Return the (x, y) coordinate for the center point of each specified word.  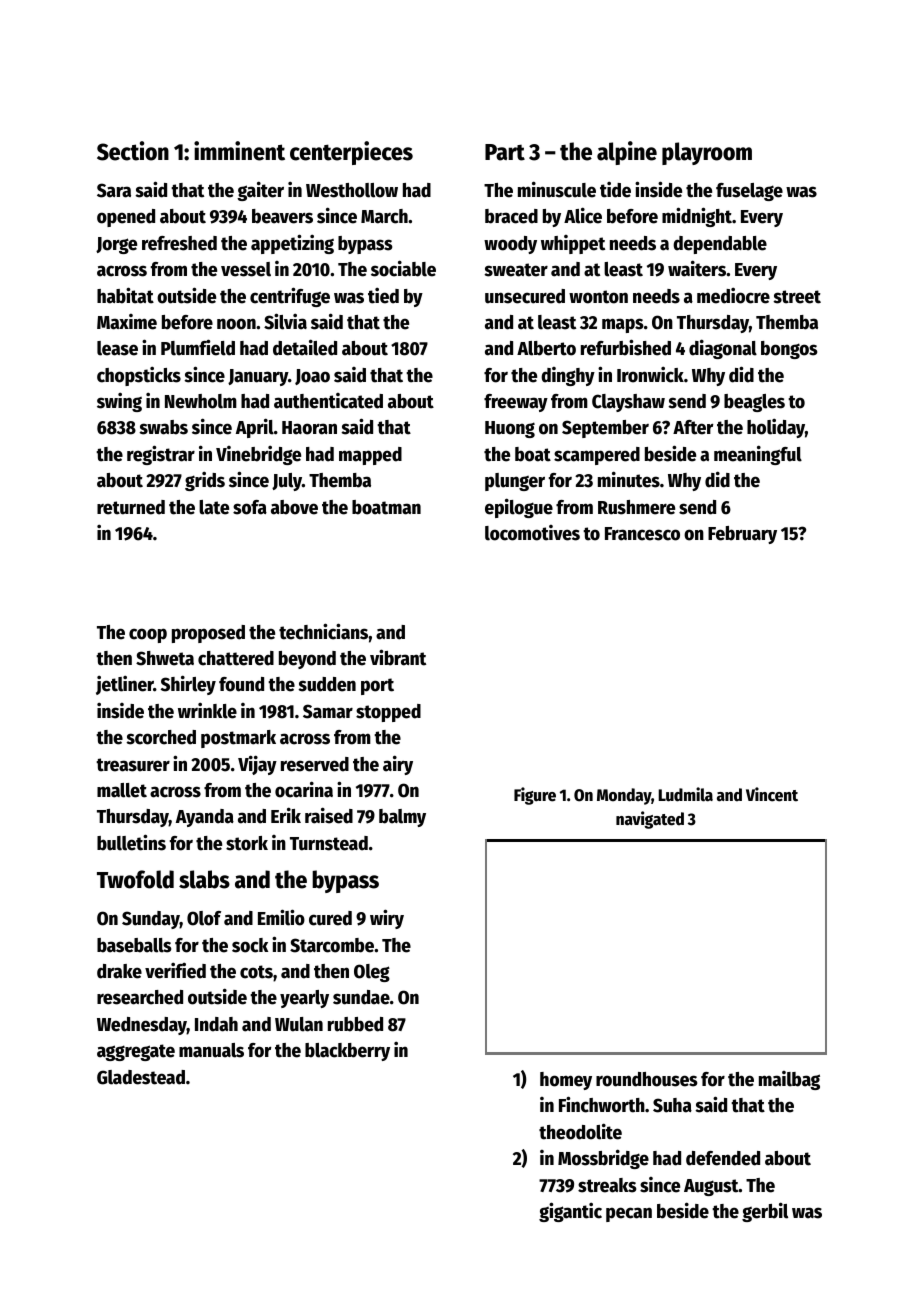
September (605, 429)
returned (131, 507)
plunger (515, 482)
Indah (216, 1024)
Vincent (772, 794)
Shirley (188, 685)
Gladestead (141, 1077)
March (384, 216)
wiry (387, 919)
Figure (535, 796)
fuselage (749, 192)
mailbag (789, 1080)
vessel (246, 269)
